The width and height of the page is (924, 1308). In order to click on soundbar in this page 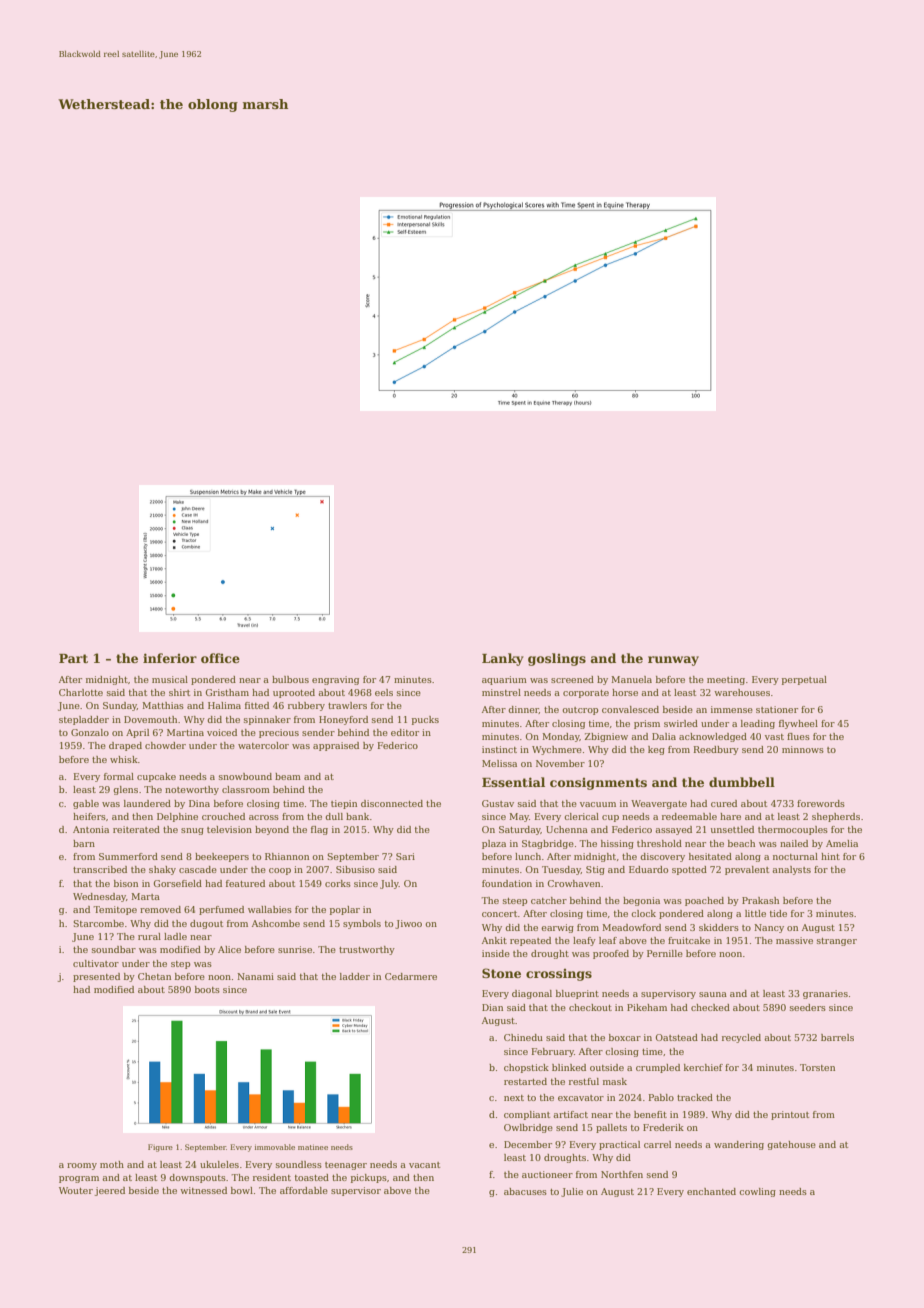, I will do `click(114, 949)`.
